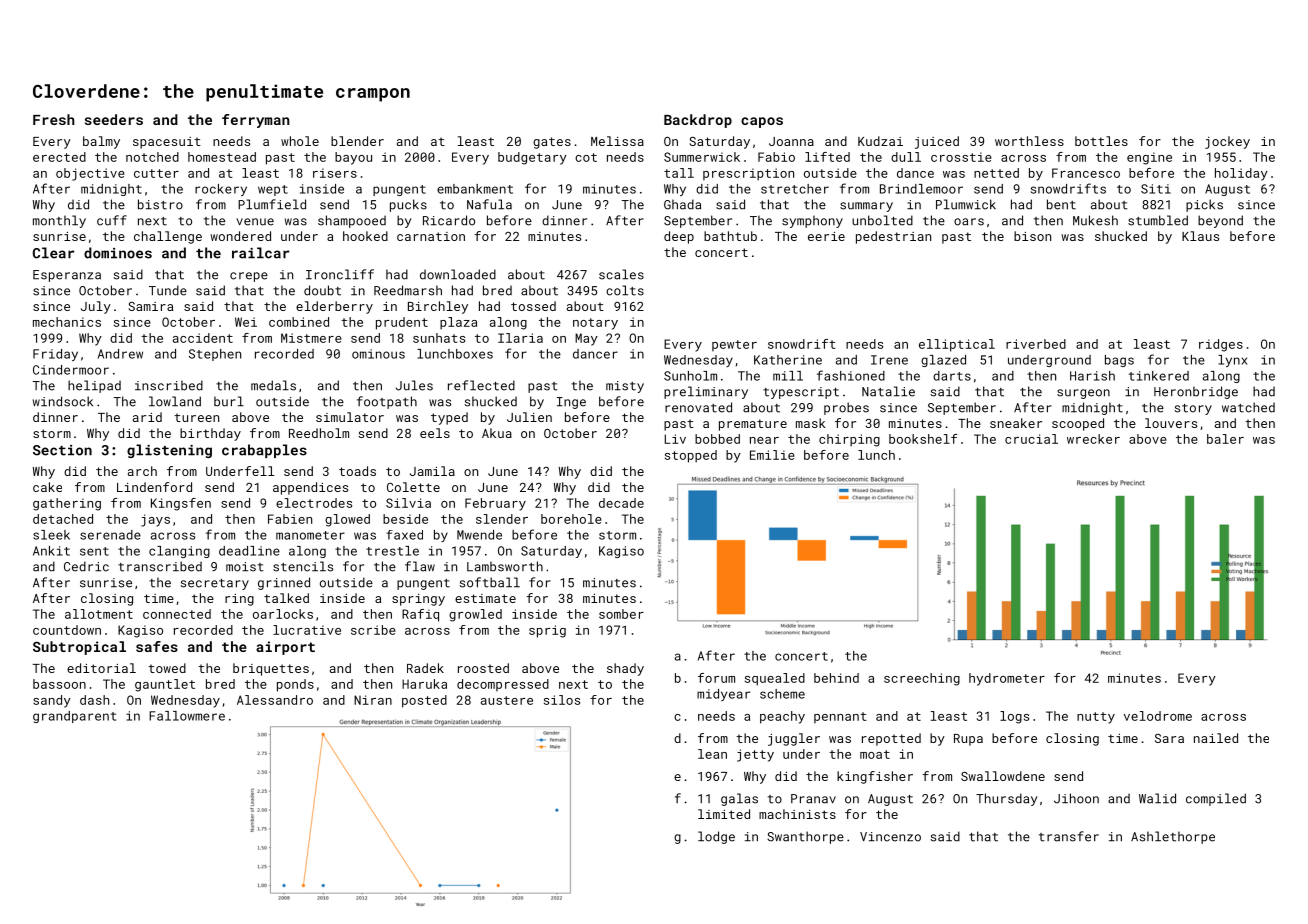 This image has width=1308, height=924. I want to click on tossed, so click(533, 306).
